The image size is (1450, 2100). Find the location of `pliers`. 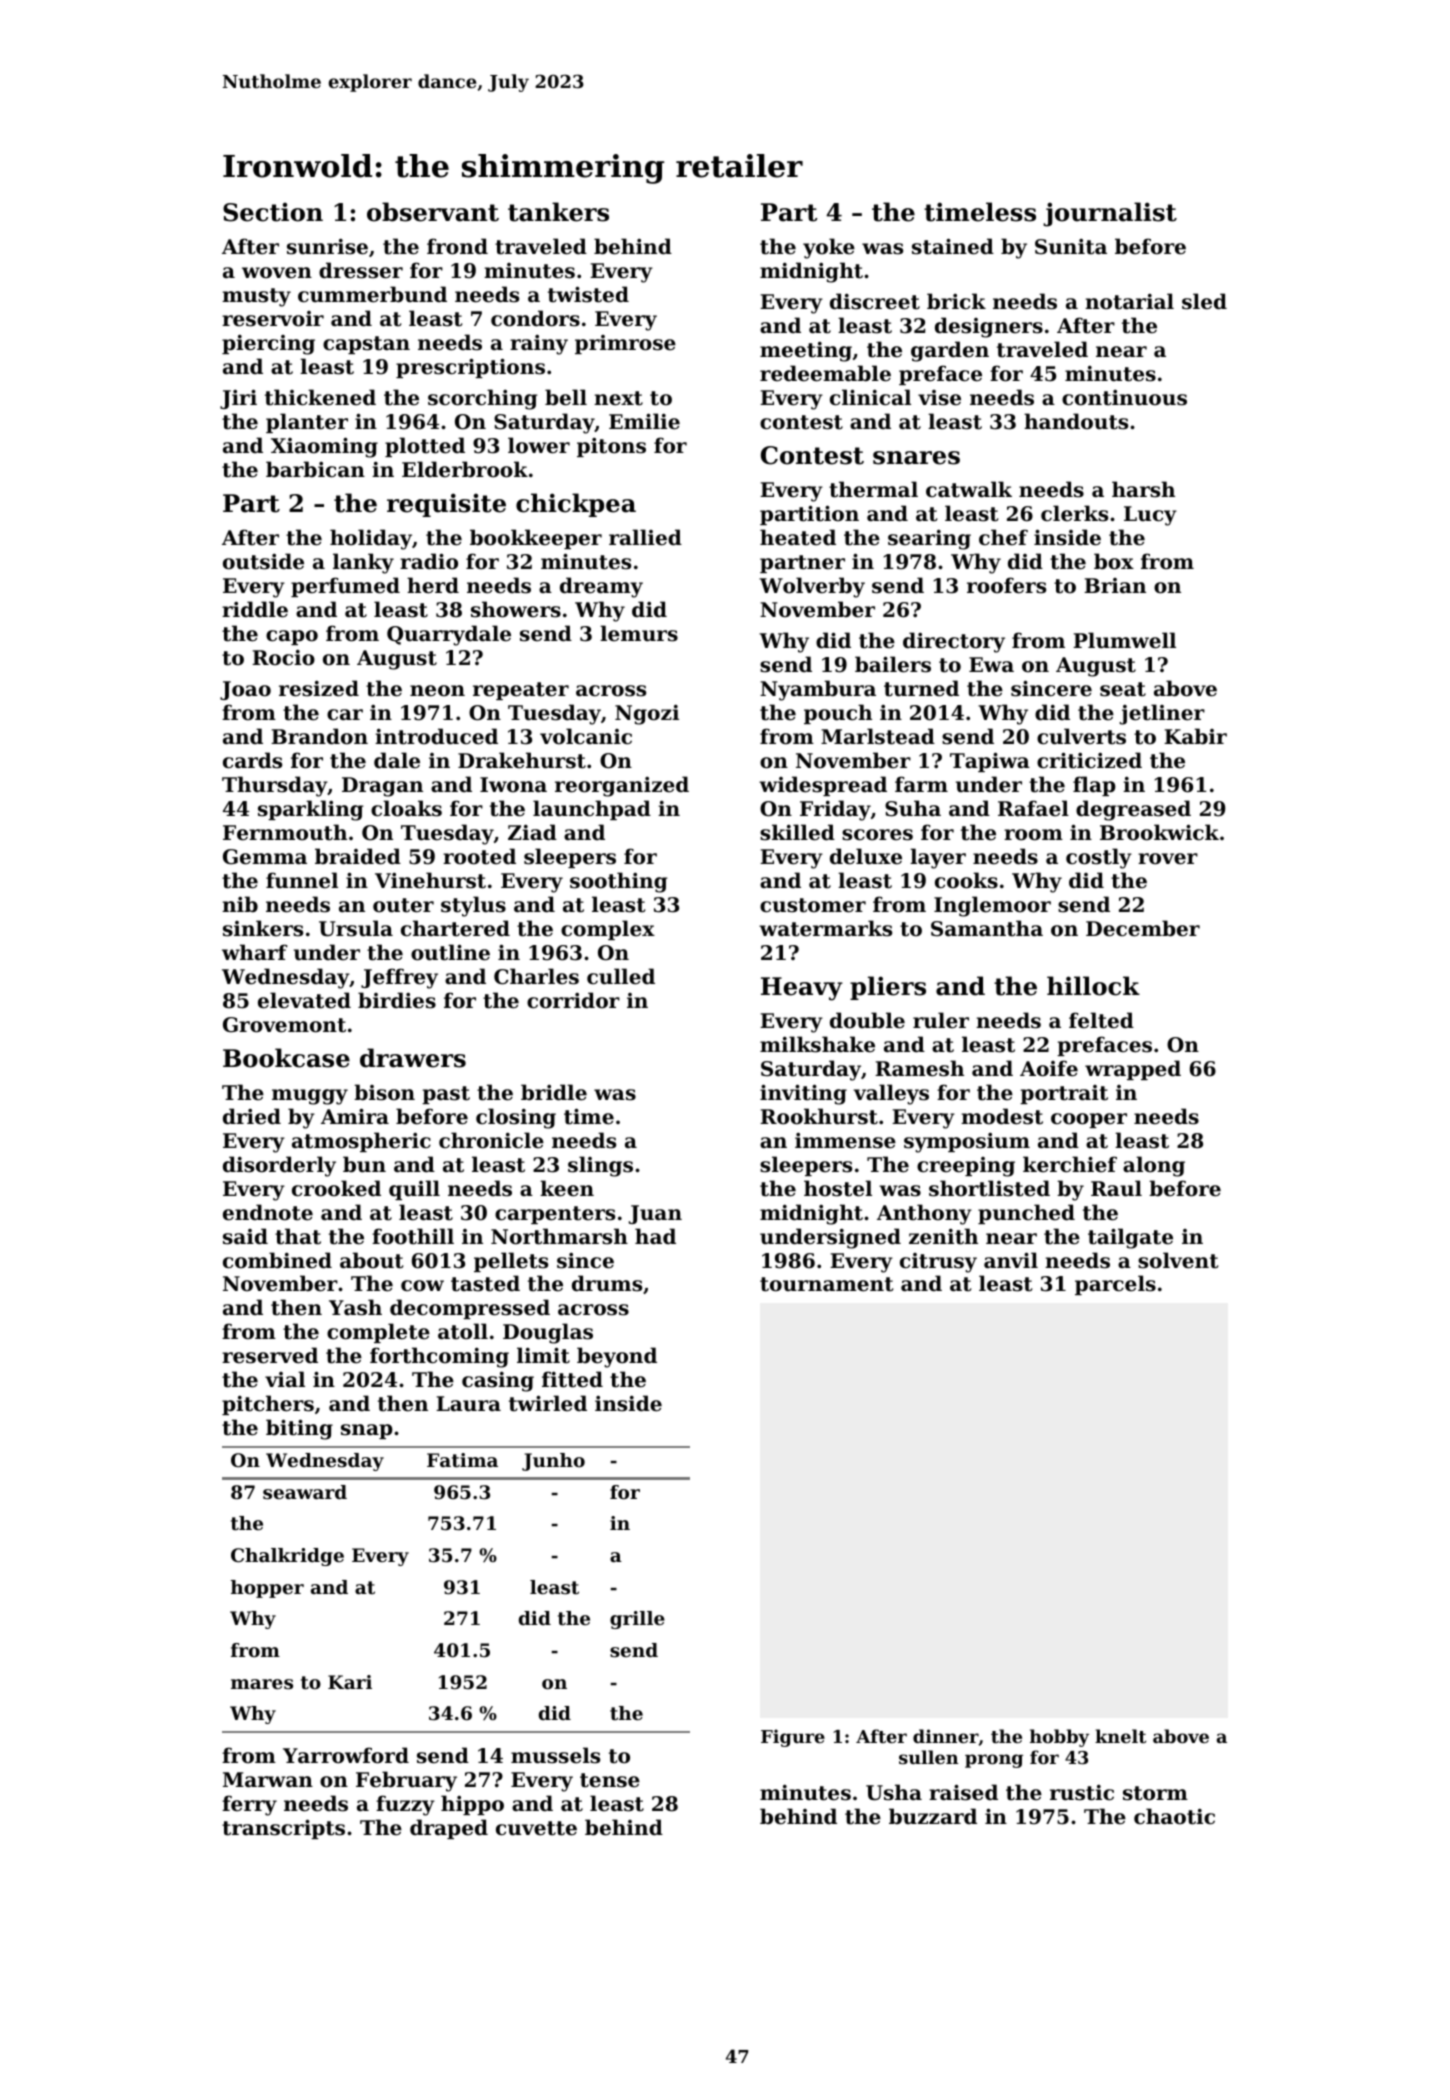

pliers is located at coordinates (888, 988).
